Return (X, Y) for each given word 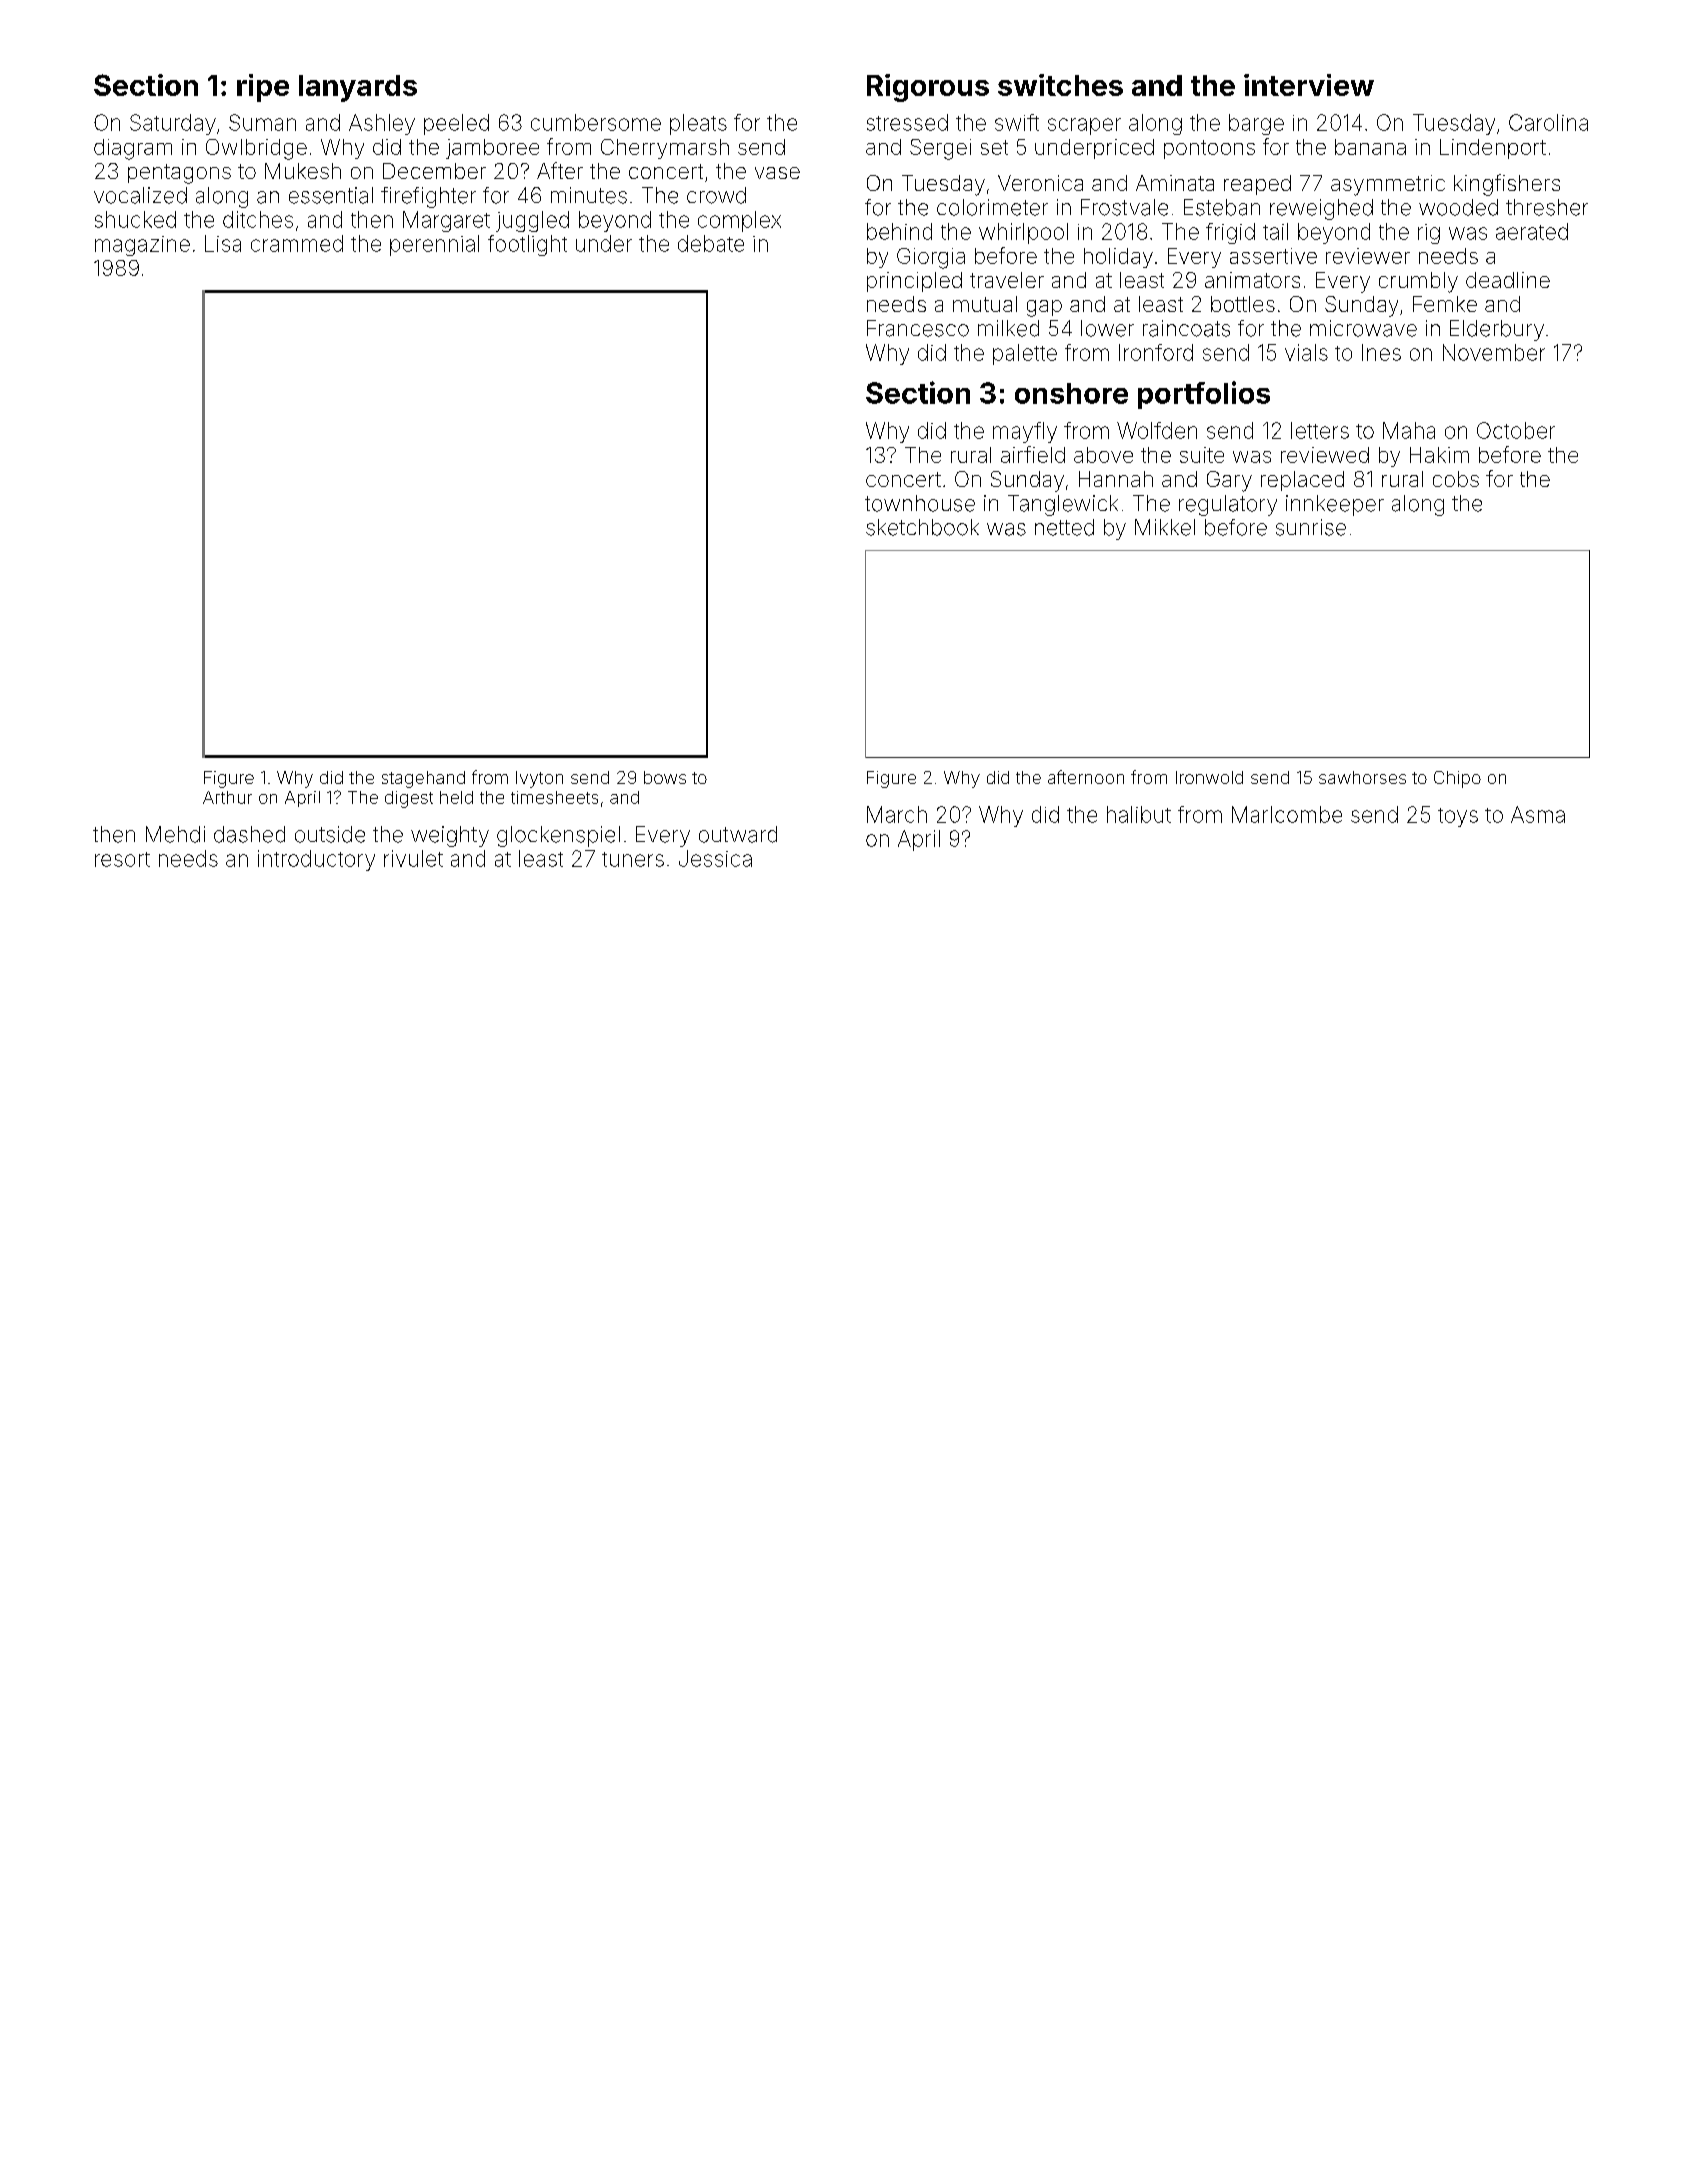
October (1516, 430)
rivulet (413, 858)
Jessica (715, 858)
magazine (142, 246)
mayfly (1025, 432)
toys (1458, 817)
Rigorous (928, 88)
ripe (263, 88)
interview (1309, 85)
